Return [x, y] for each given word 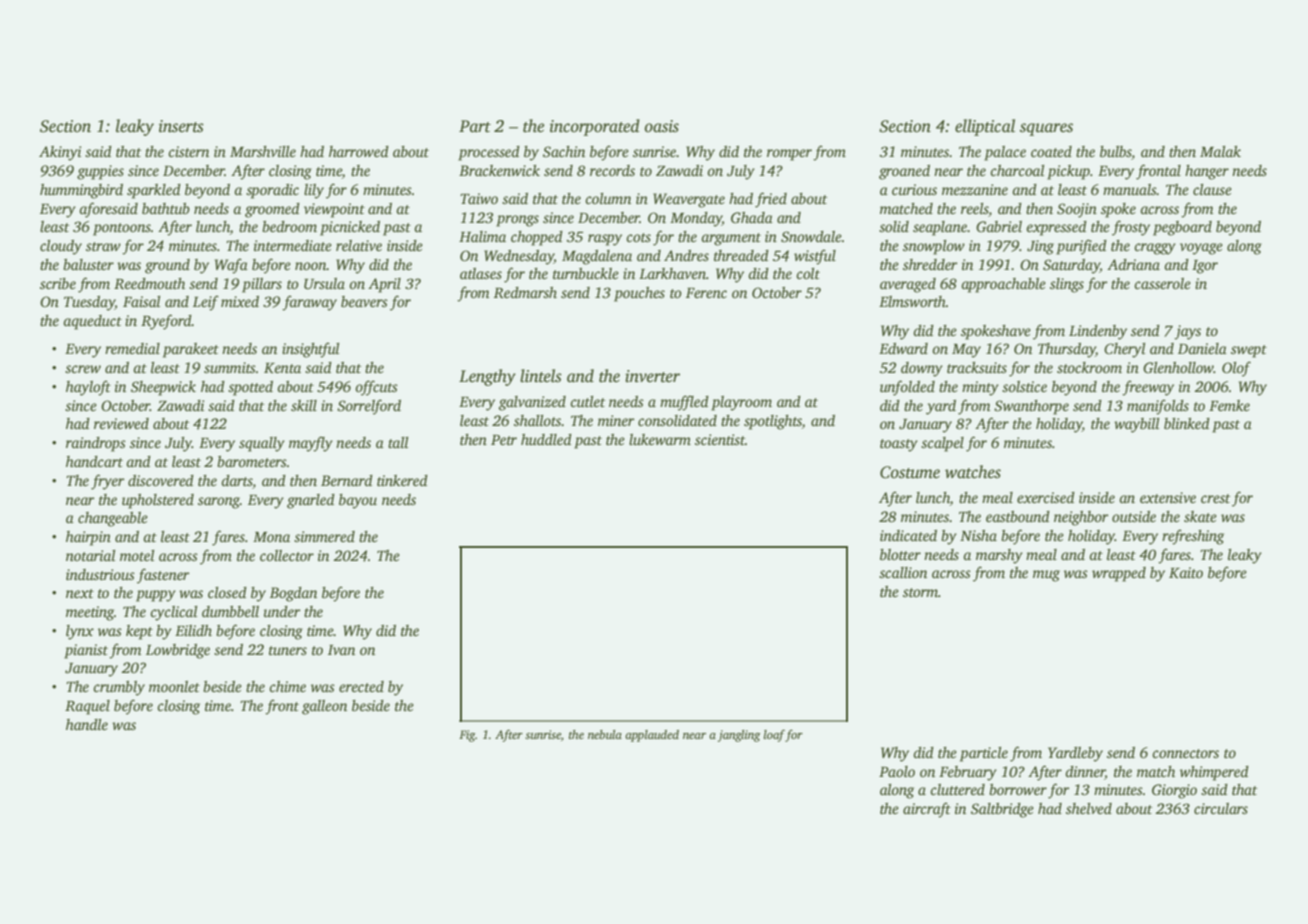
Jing [1040, 247]
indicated [908, 535]
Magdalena [597, 257]
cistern [188, 151]
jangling [739, 736]
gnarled [311, 501]
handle [87, 724]
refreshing [1193, 537]
